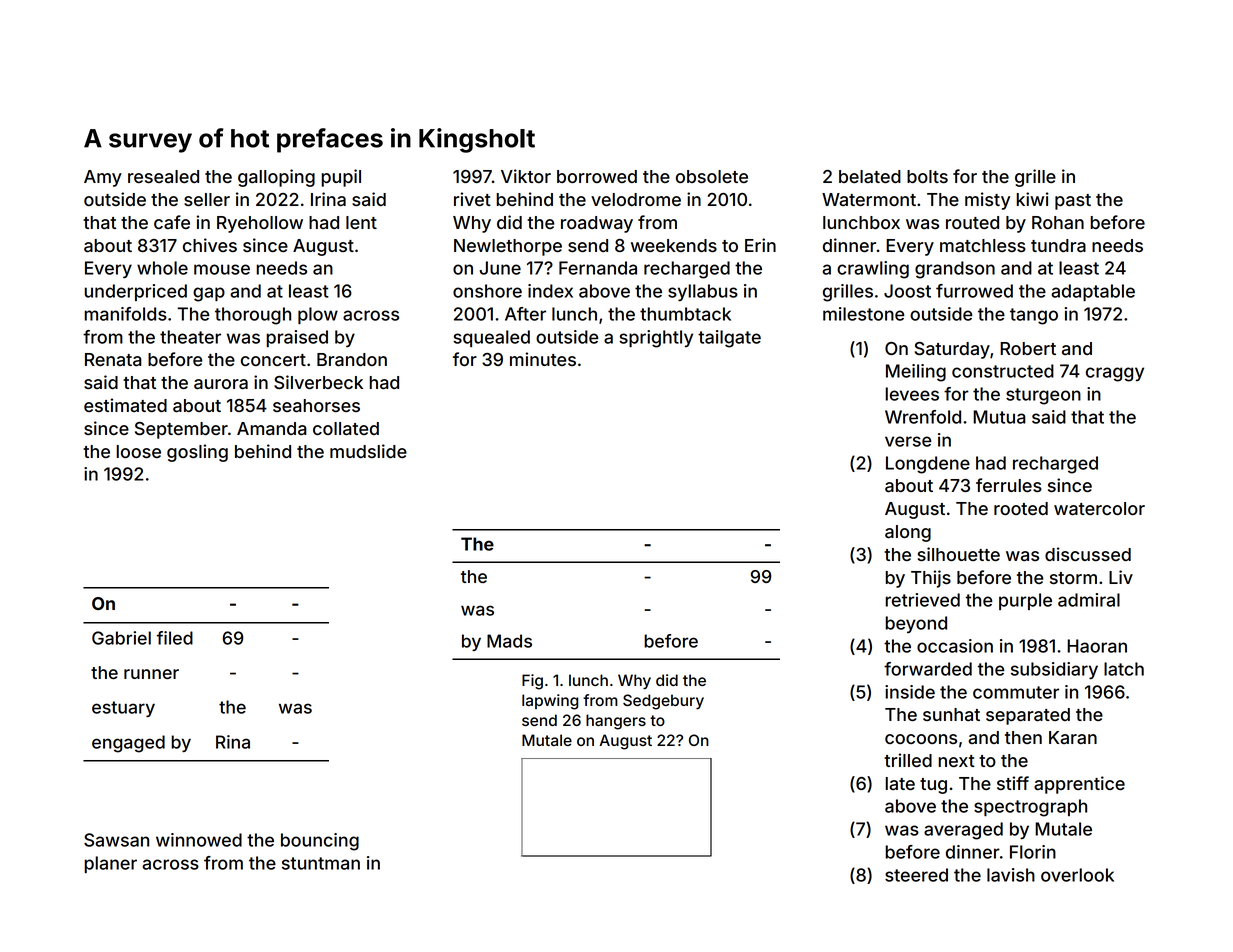  I want to click on pupil, so click(341, 178).
